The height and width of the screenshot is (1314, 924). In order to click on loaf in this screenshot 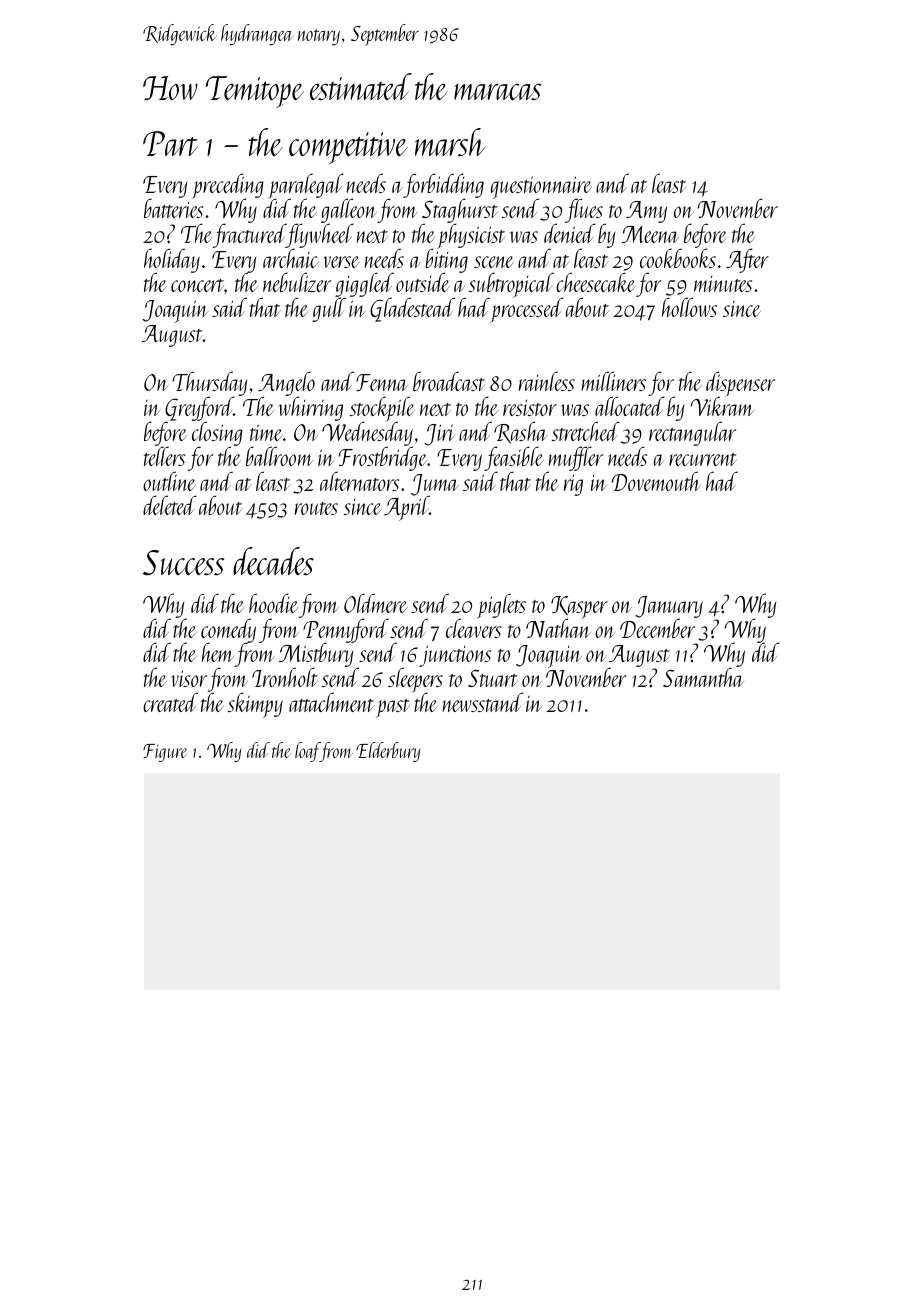, I will do `click(307, 752)`.
